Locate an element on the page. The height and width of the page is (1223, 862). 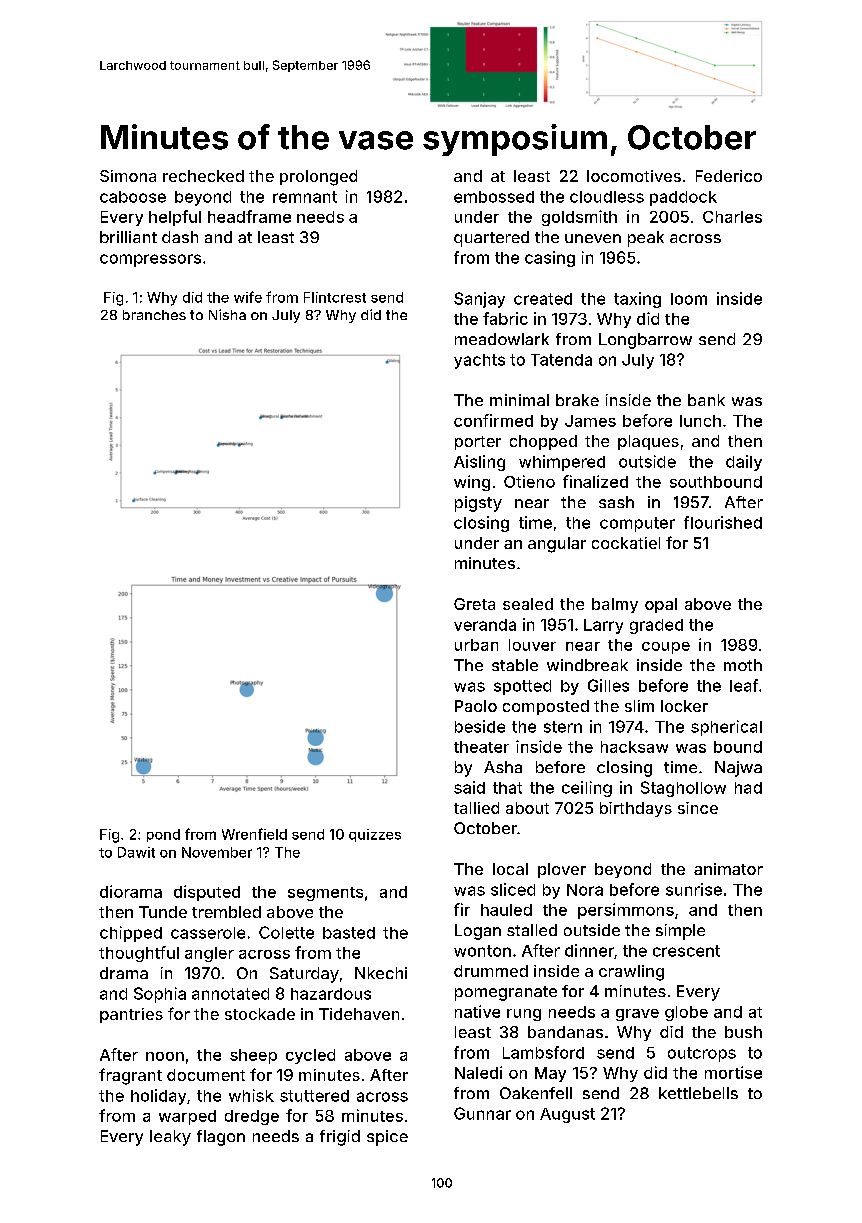
flagon is located at coordinates (221, 1138).
